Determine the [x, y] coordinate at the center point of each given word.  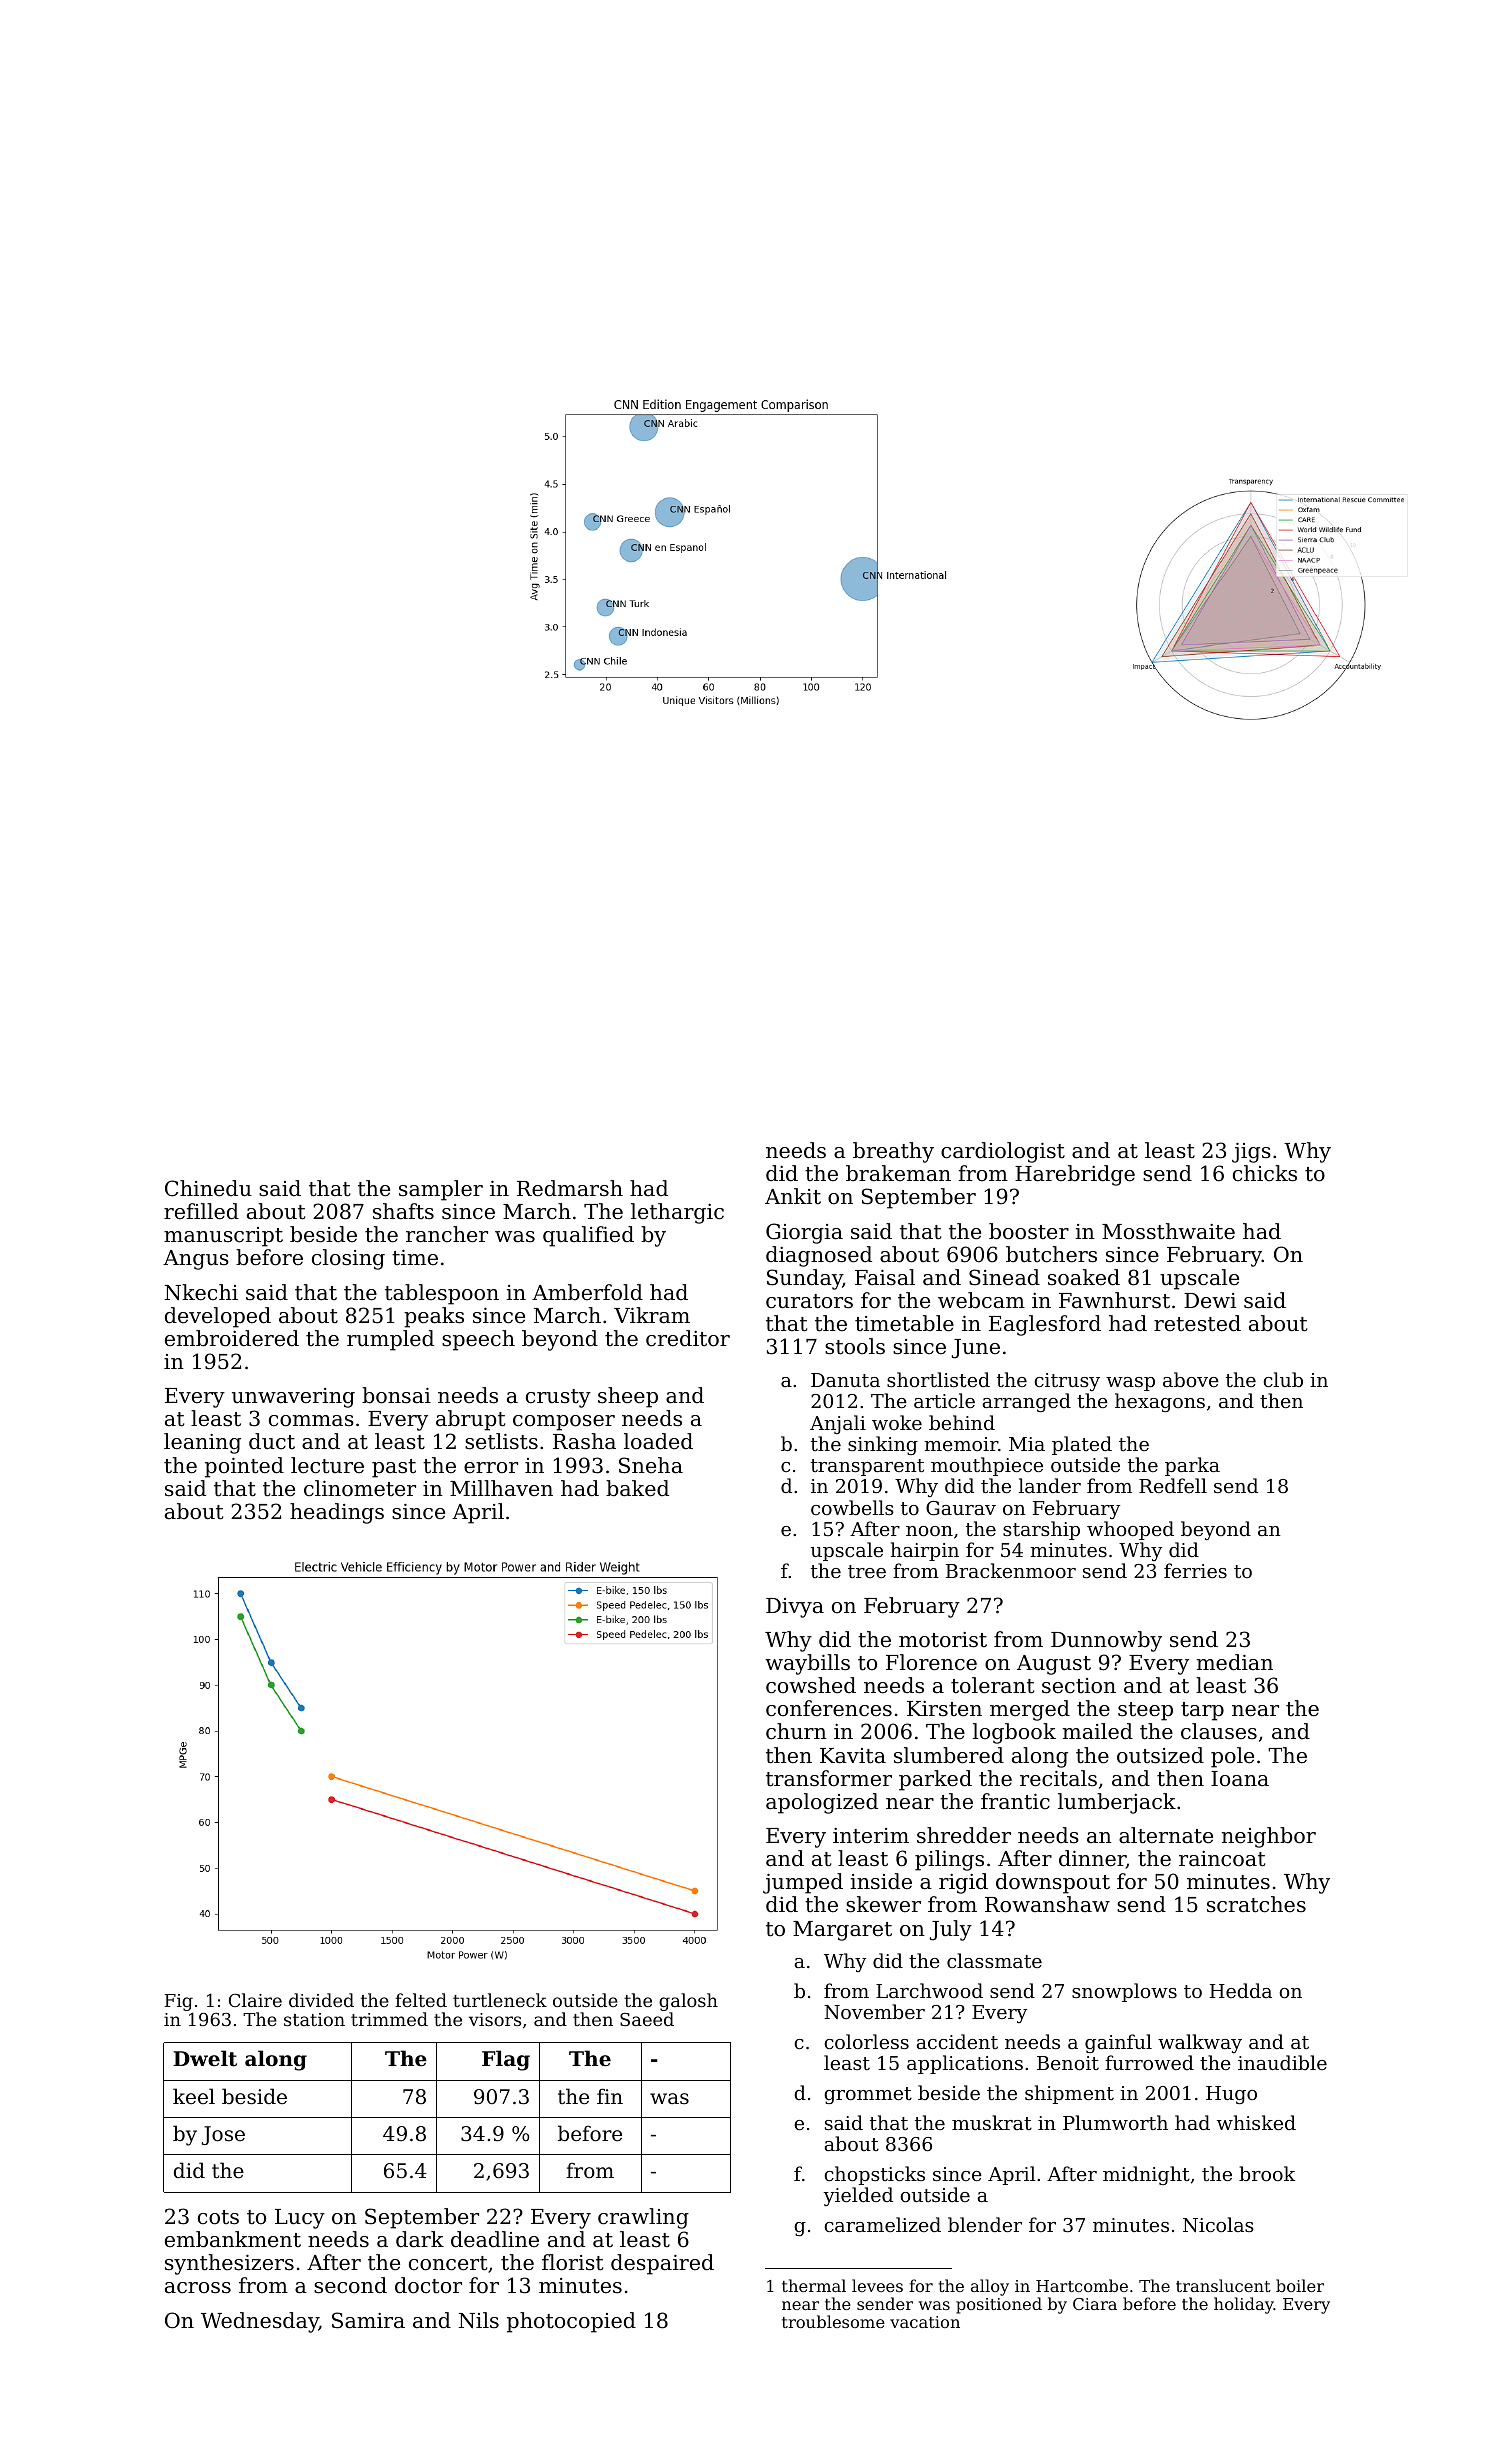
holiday [1244, 2305]
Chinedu [208, 1188]
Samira [368, 2320]
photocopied [571, 2322]
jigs [1251, 1153]
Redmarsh [570, 1188]
